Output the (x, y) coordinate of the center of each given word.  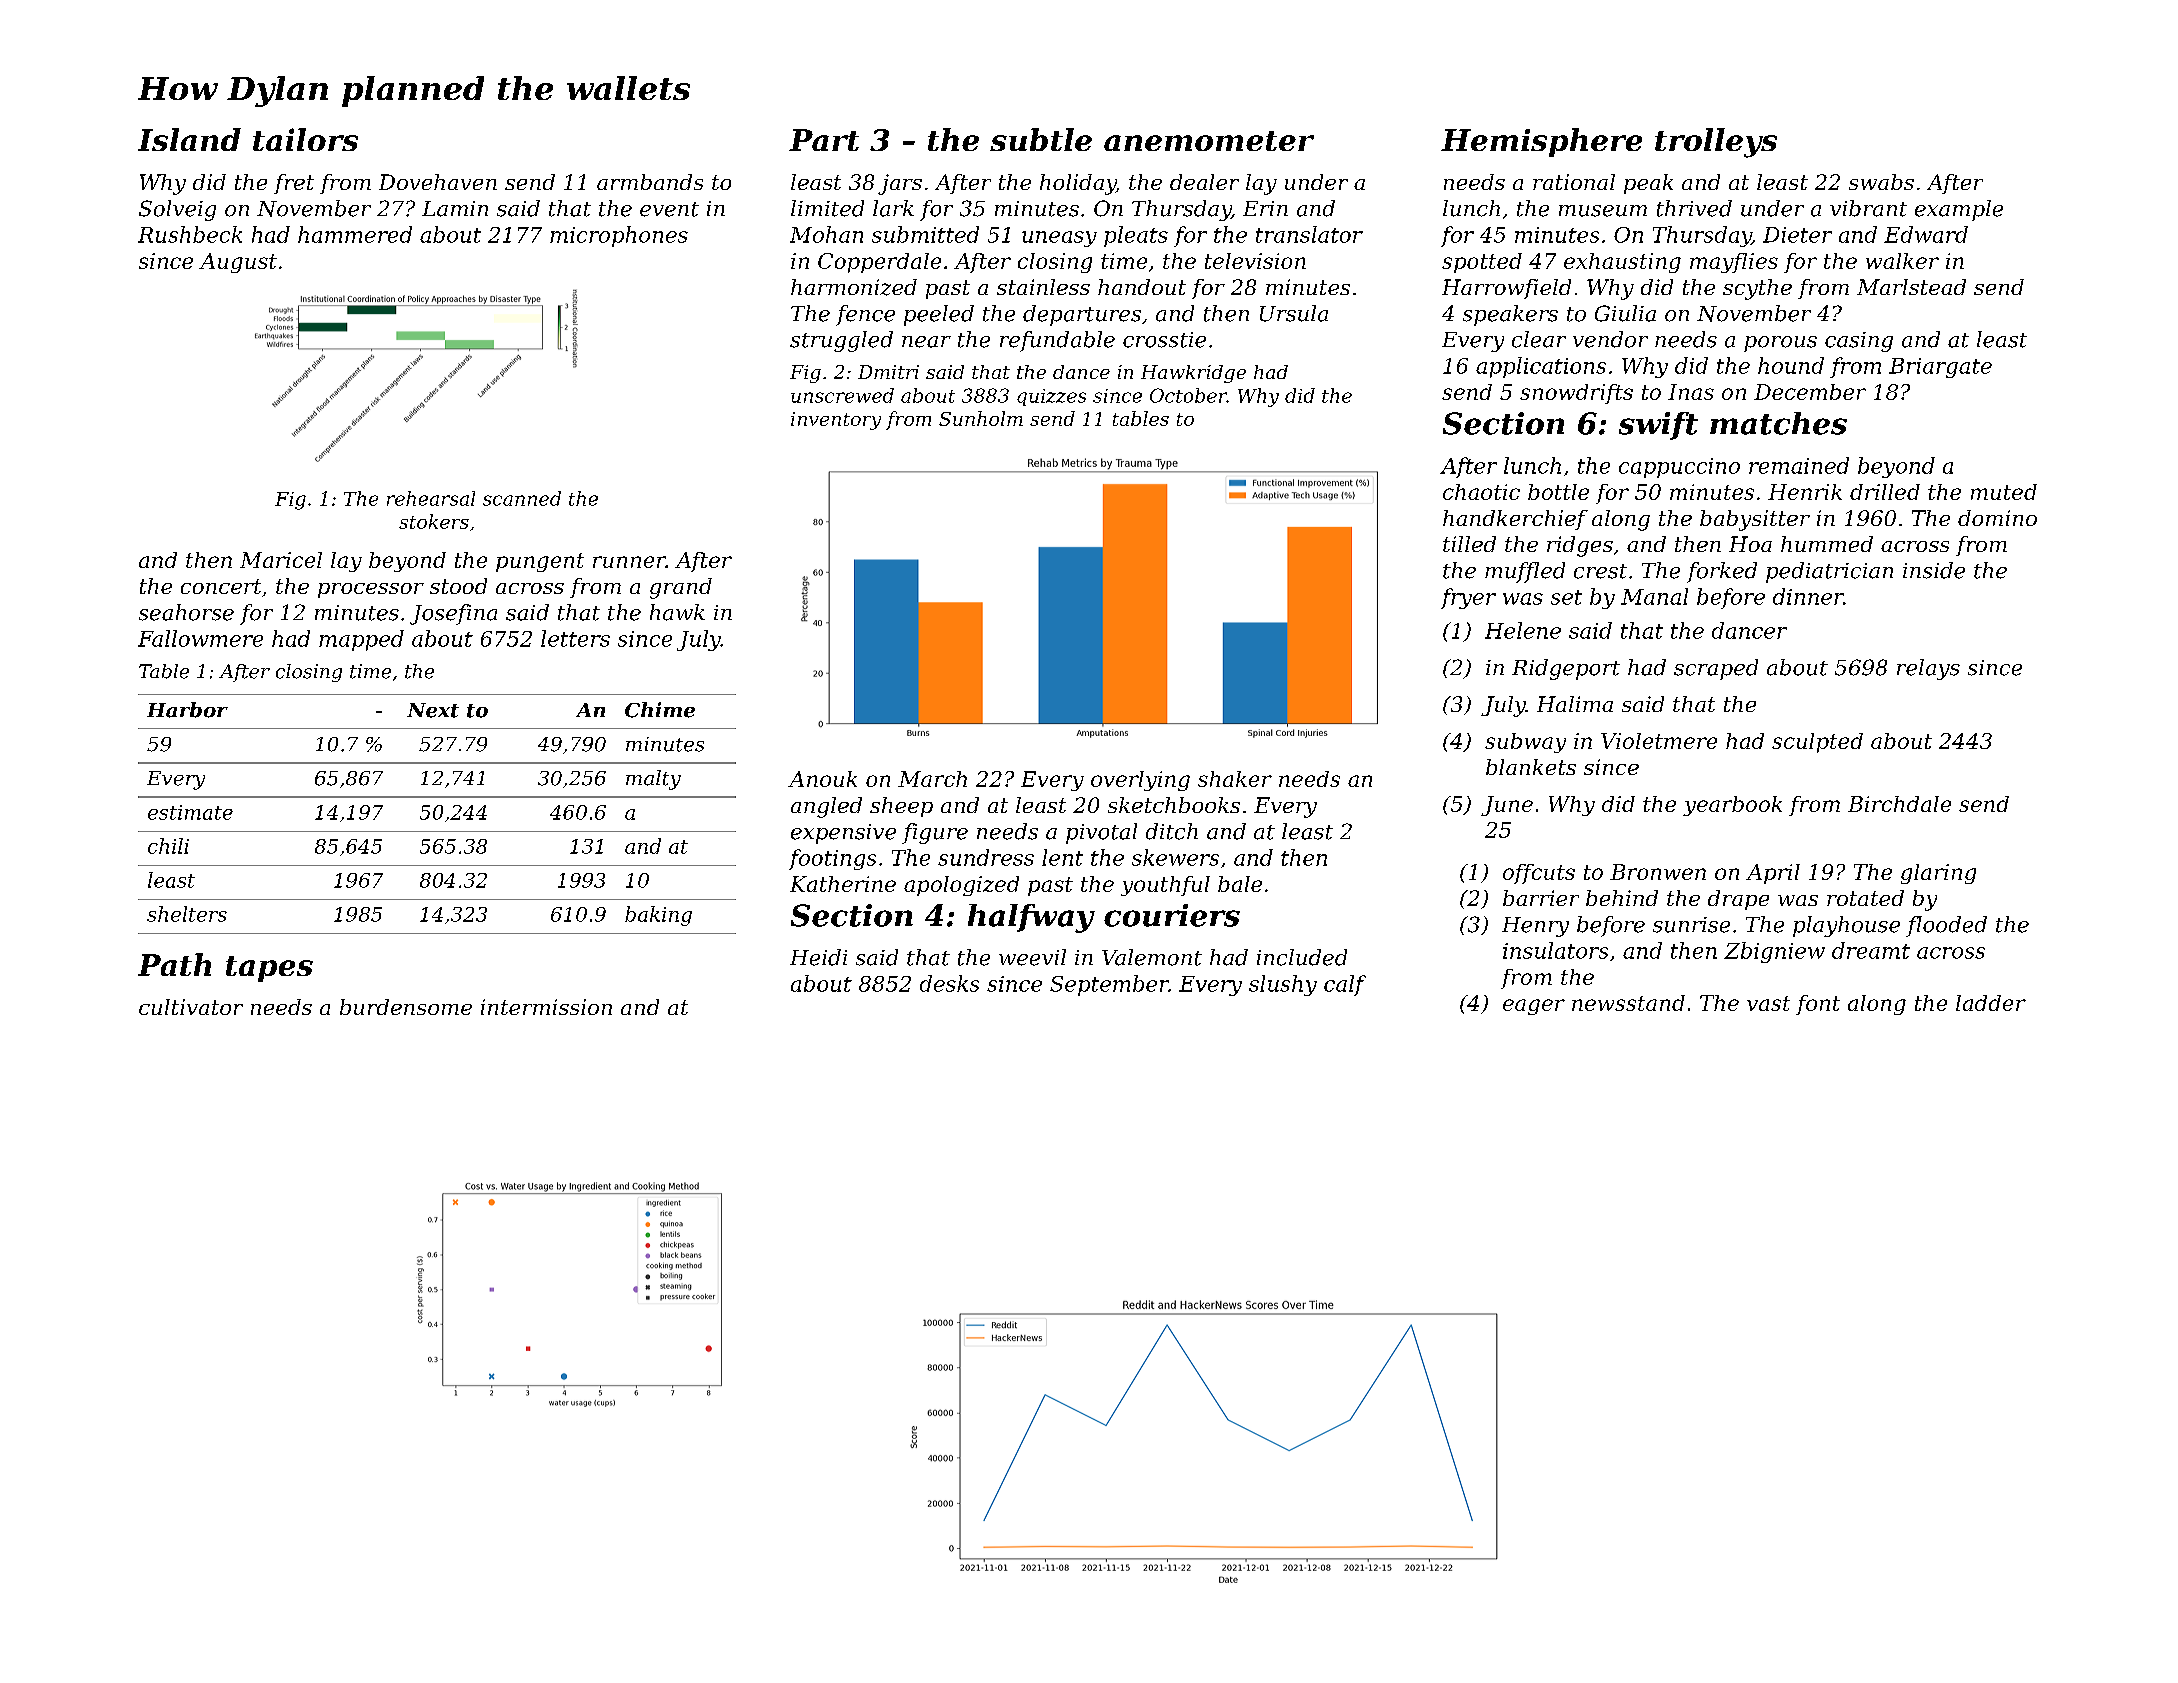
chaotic (1481, 492)
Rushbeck (190, 234)
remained (1799, 465)
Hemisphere (1541, 142)
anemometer (1209, 141)
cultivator (191, 1007)
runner (629, 562)
